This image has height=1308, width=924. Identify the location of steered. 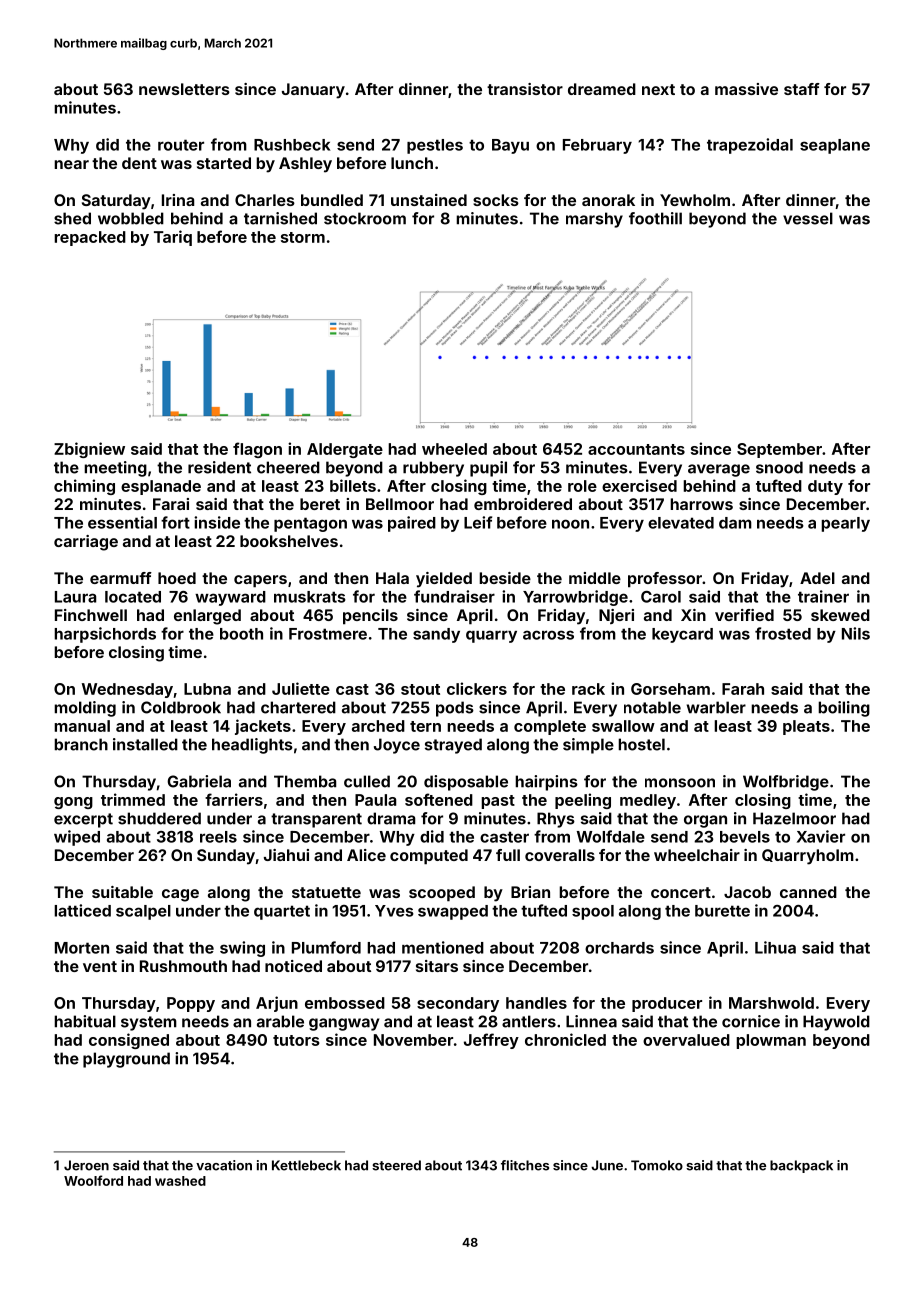
(396, 1165).
